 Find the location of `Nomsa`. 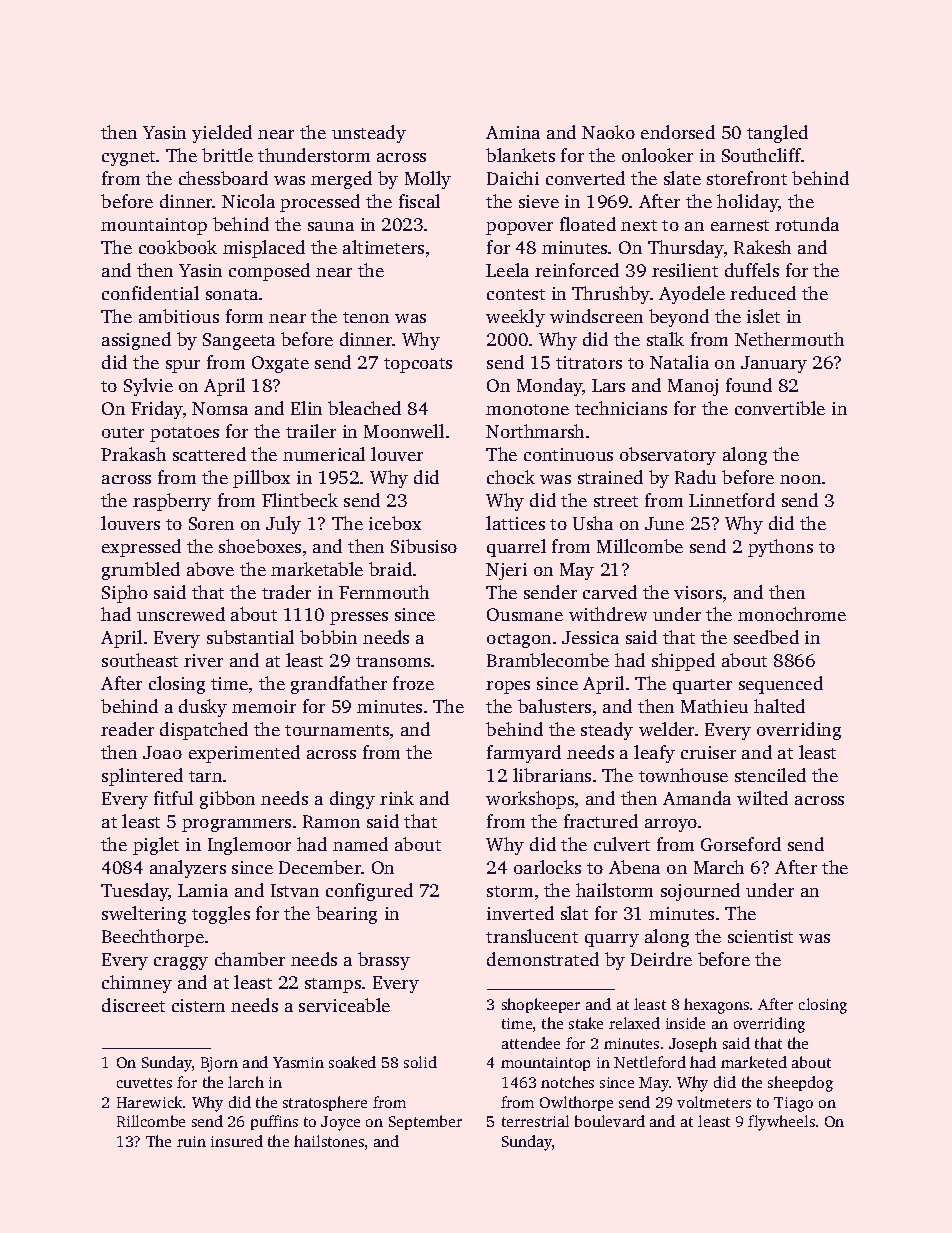

Nomsa is located at coordinates (220, 408).
